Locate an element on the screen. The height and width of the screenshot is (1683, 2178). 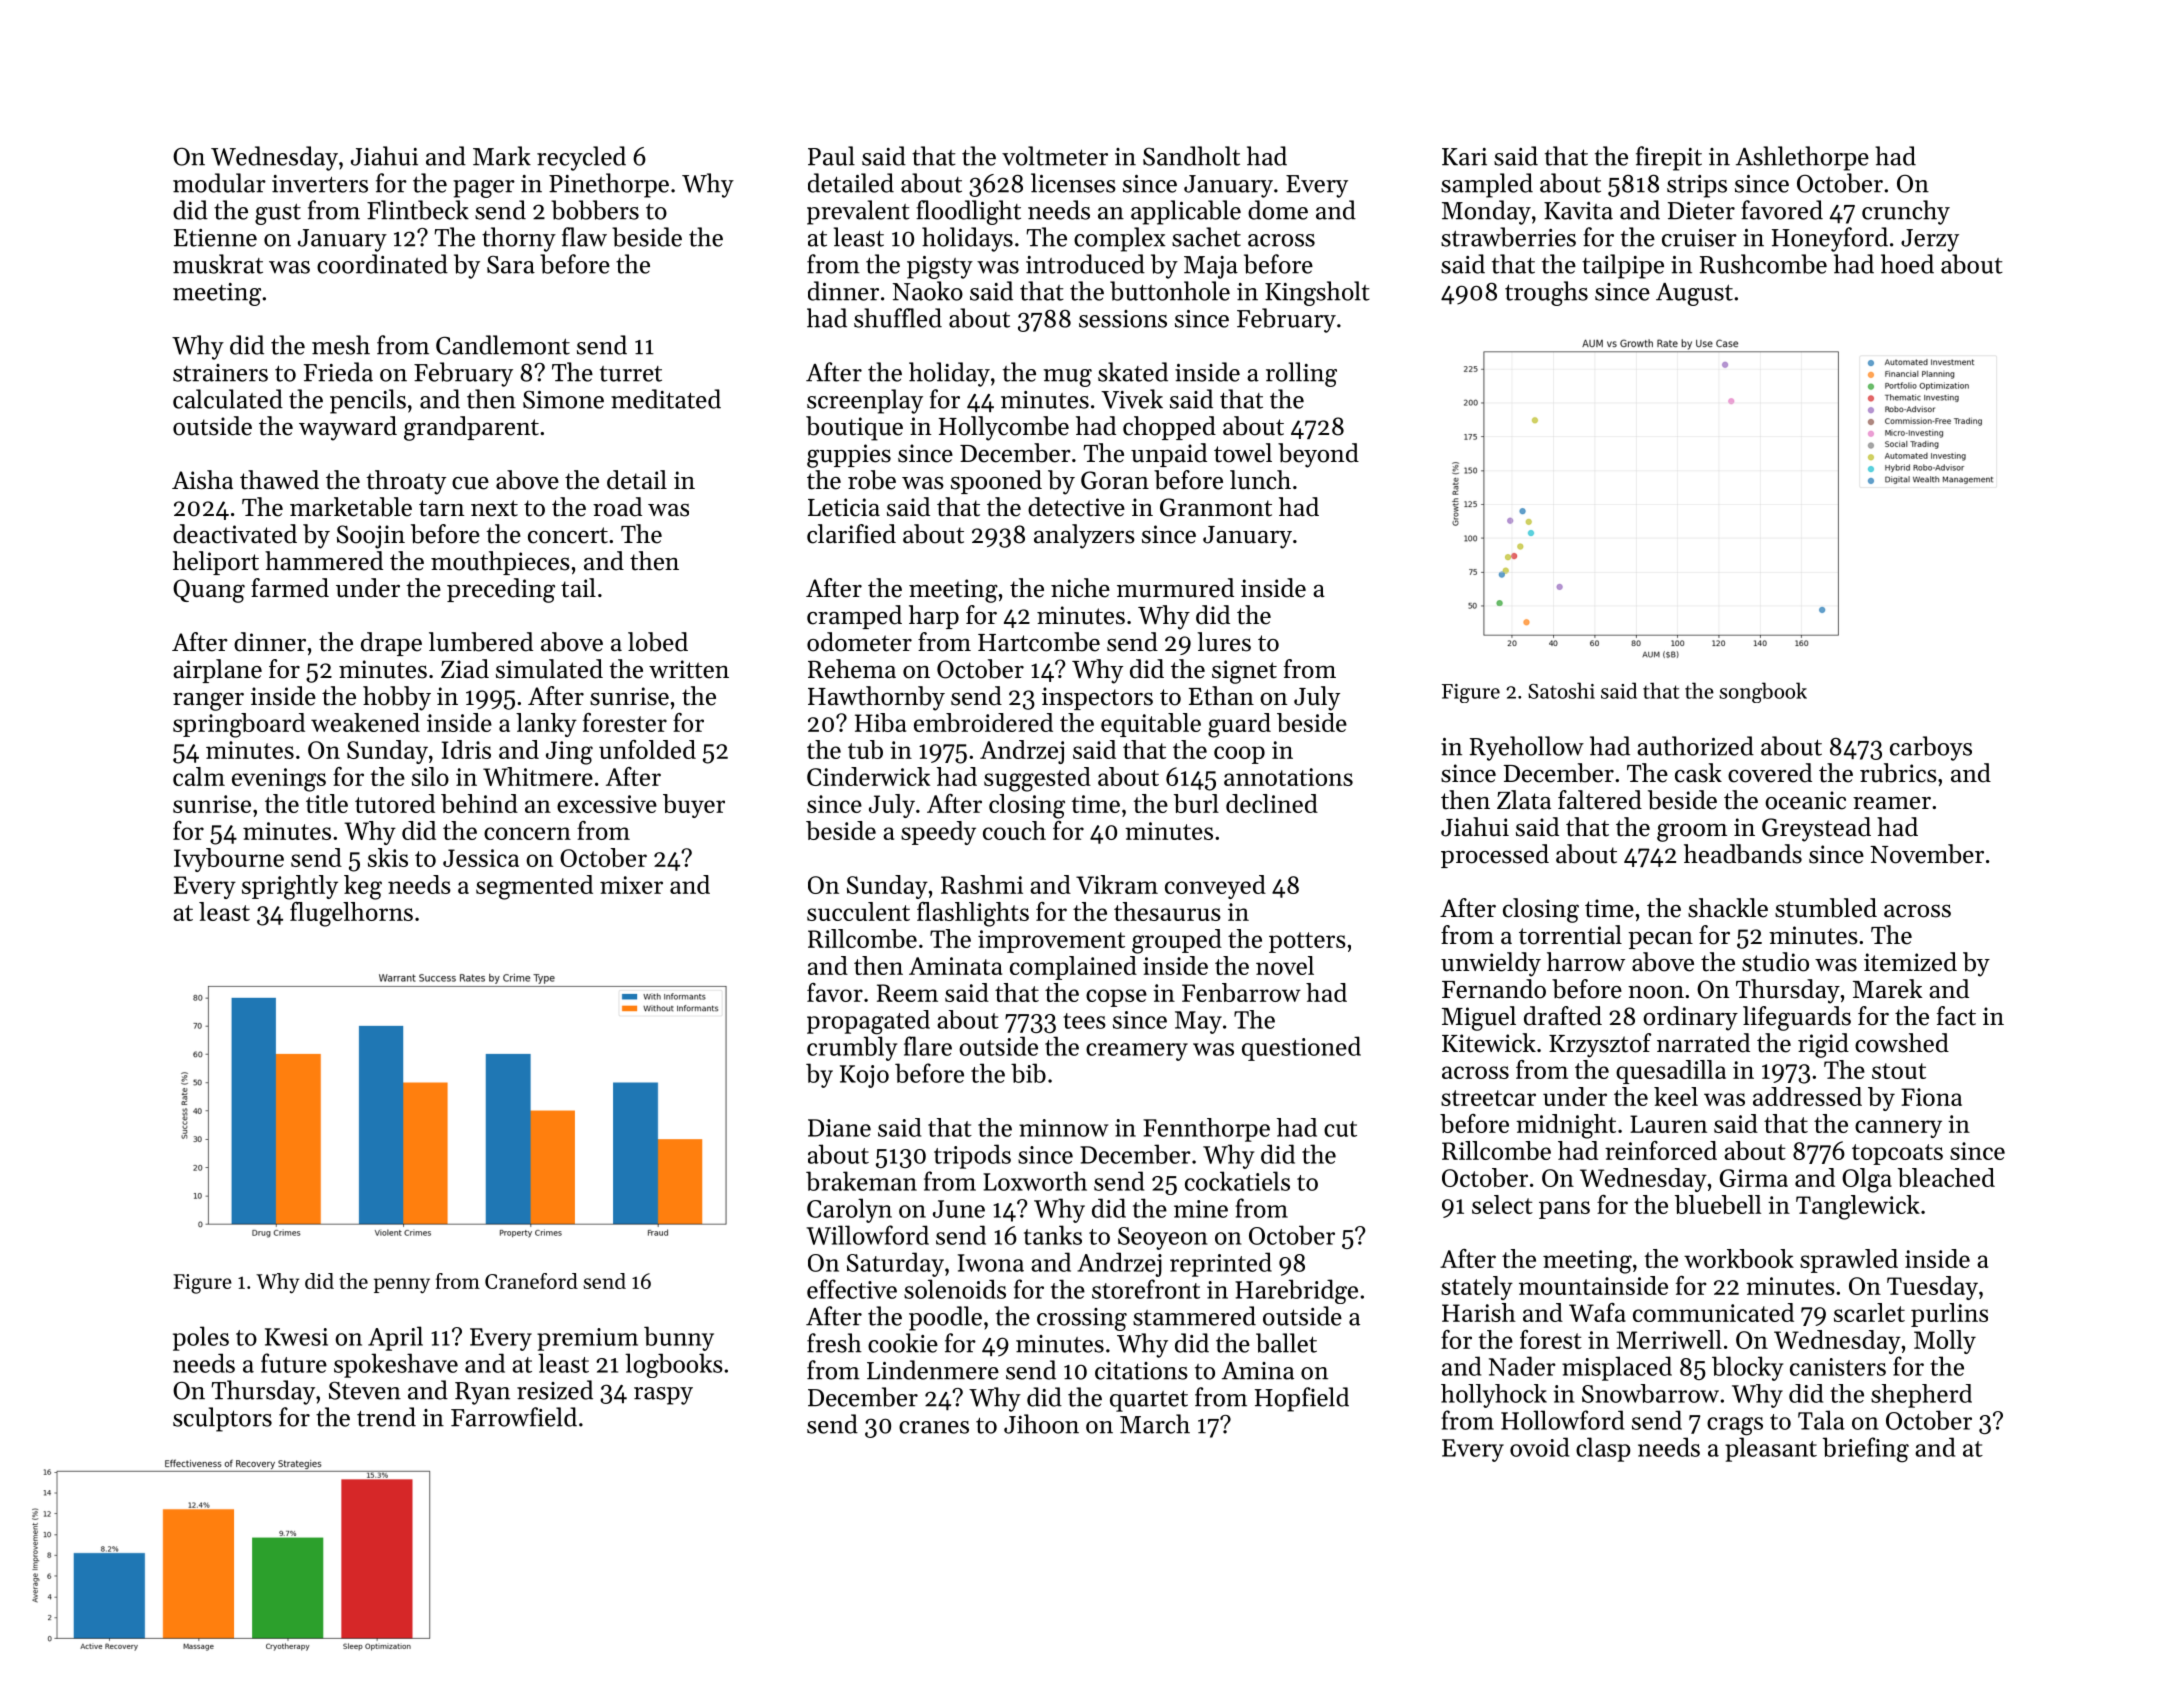
flugelhorns is located at coordinates (351, 914).
